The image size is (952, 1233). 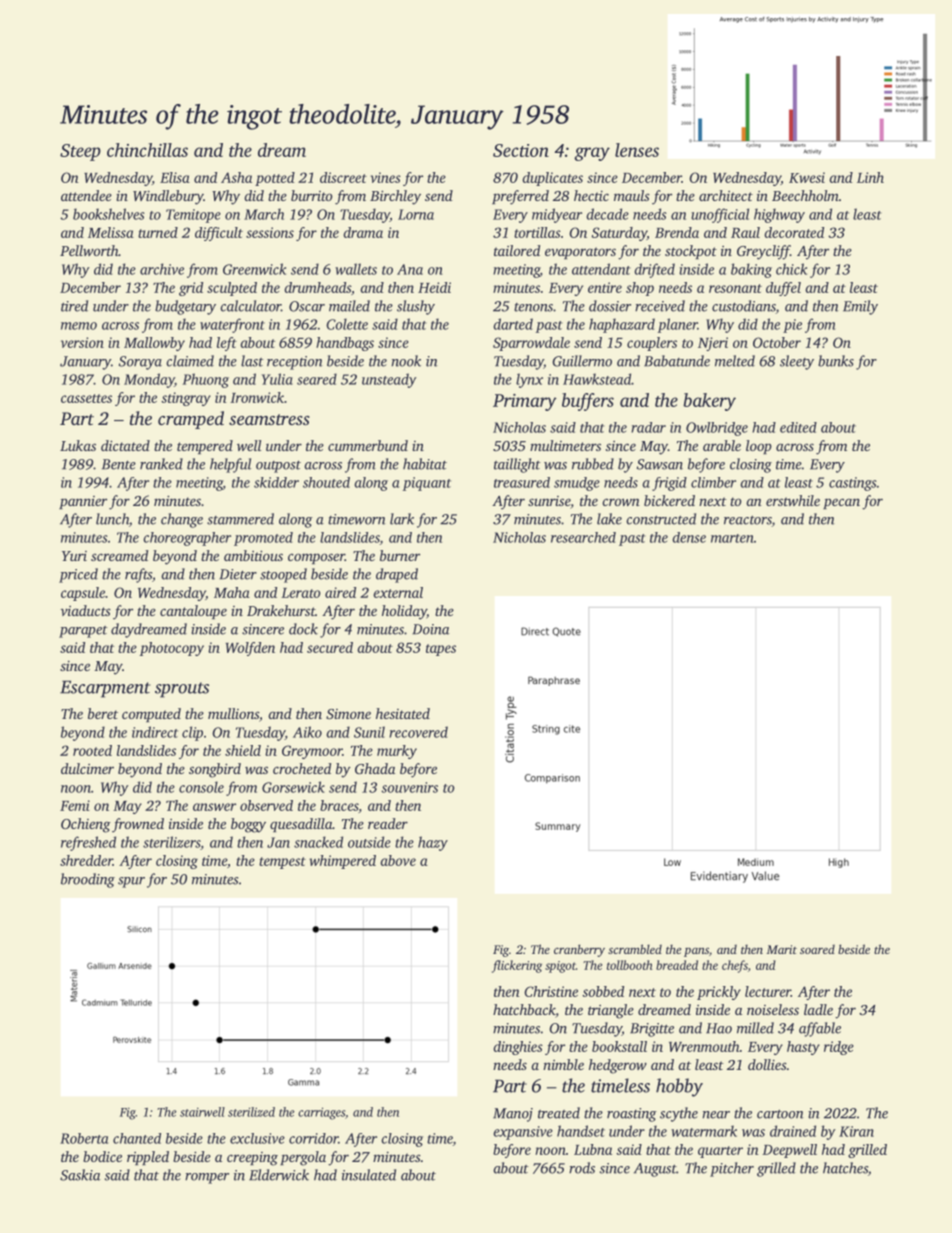 What do you see at coordinates (870, 177) in the image?
I see `Linh` at bounding box center [870, 177].
